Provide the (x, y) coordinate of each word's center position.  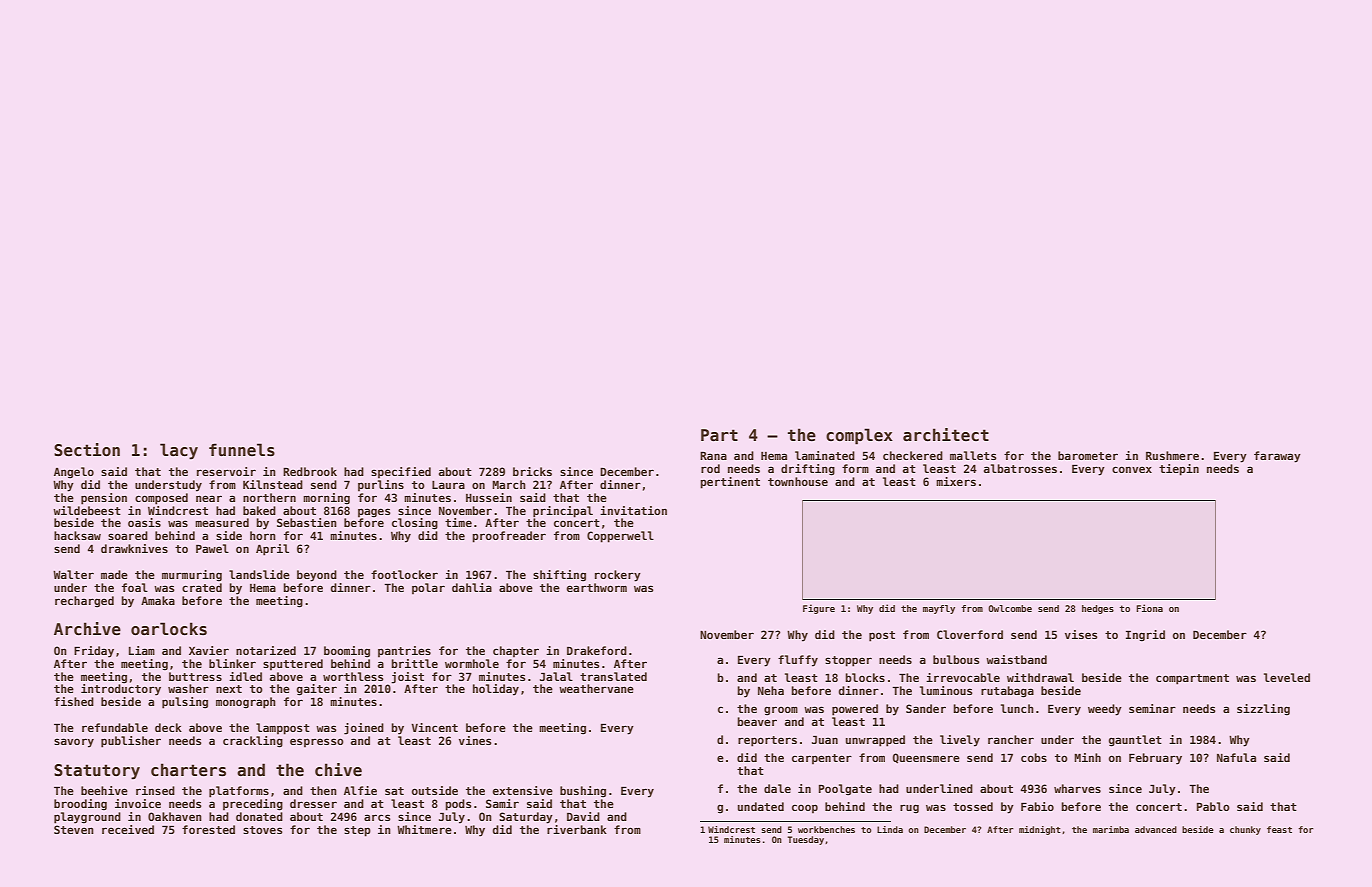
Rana (713, 455)
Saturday (526, 818)
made (114, 574)
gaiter (317, 690)
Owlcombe (1010, 608)
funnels (242, 450)
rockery (618, 576)
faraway (1277, 457)
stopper (848, 661)
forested (208, 829)
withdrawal (1040, 677)
